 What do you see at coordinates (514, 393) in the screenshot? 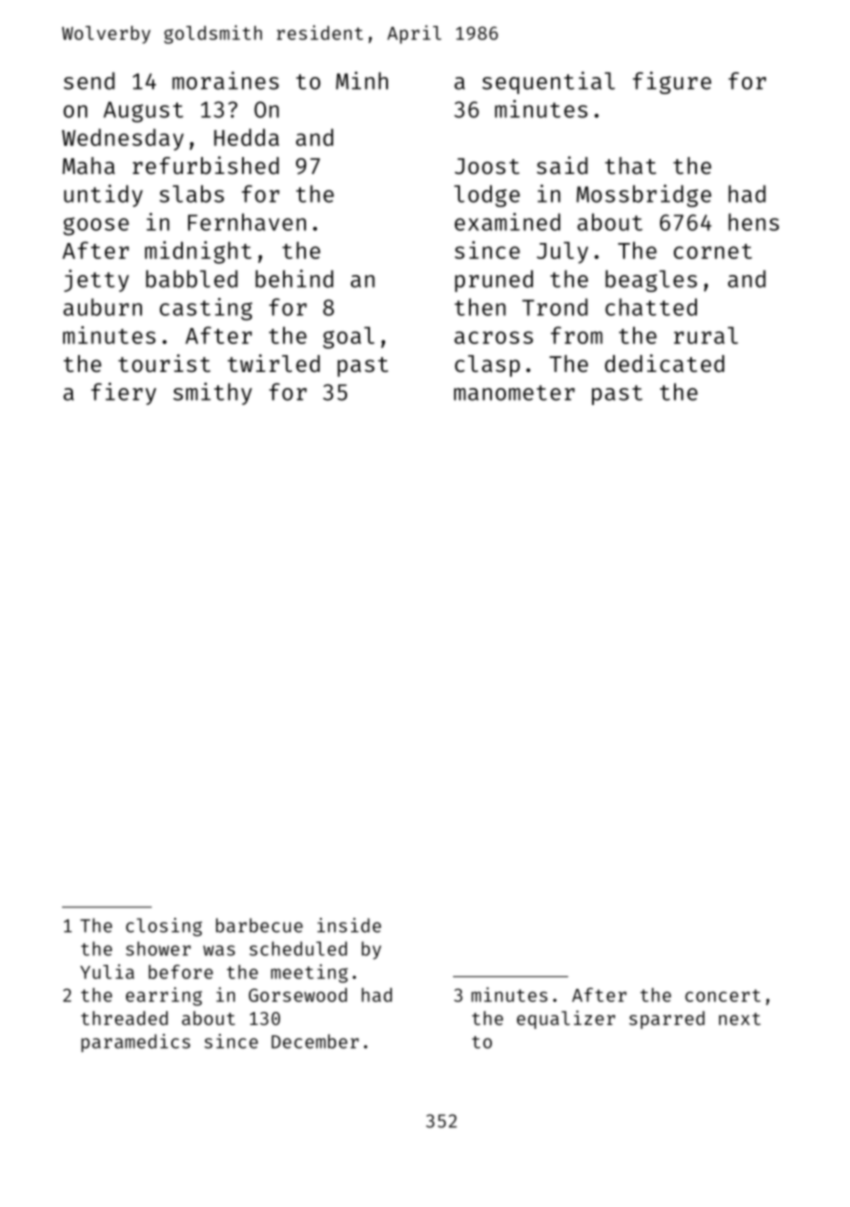
I see `manometer` at bounding box center [514, 393].
